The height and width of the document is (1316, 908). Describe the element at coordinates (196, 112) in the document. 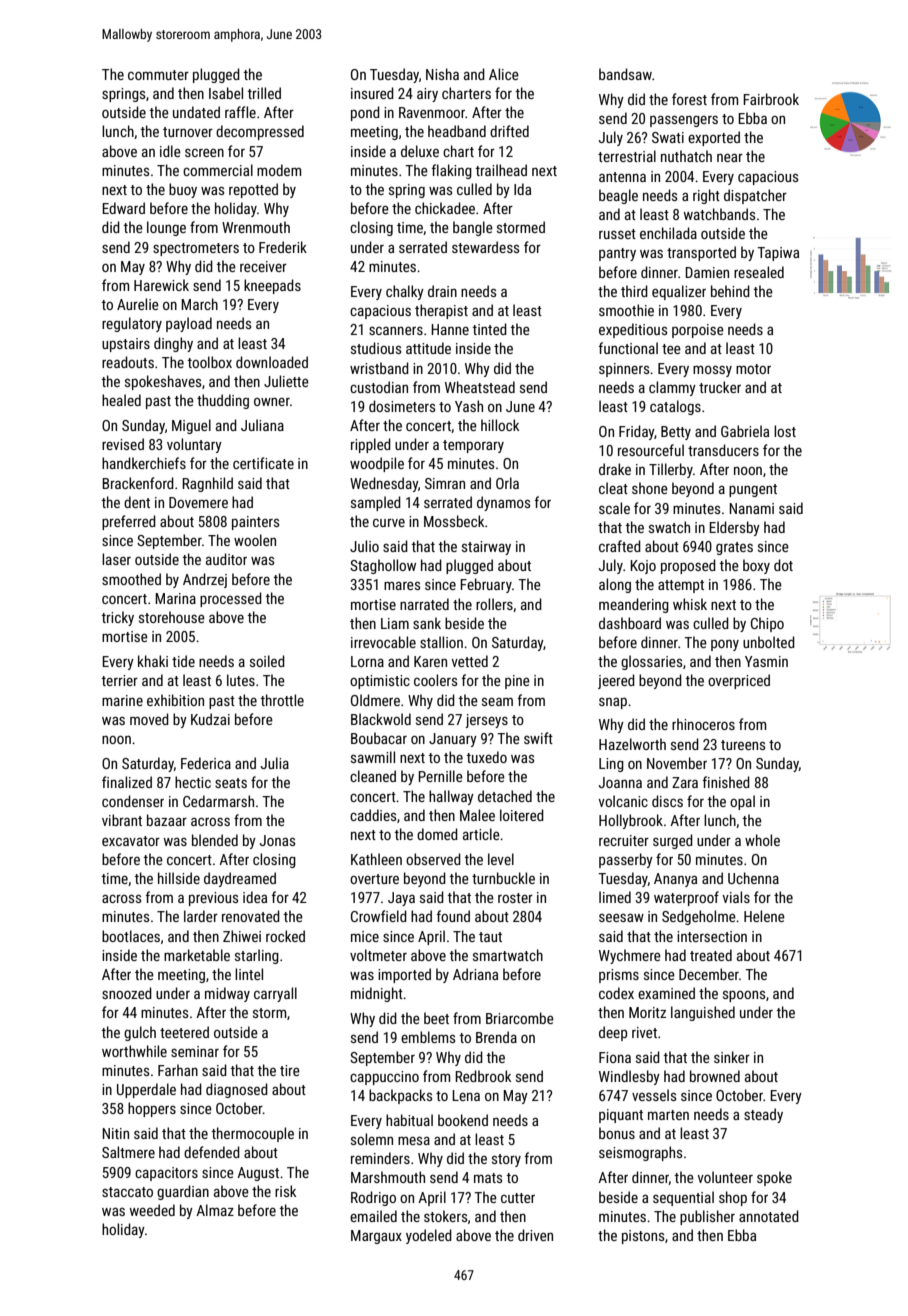

I see `undated` at that location.
